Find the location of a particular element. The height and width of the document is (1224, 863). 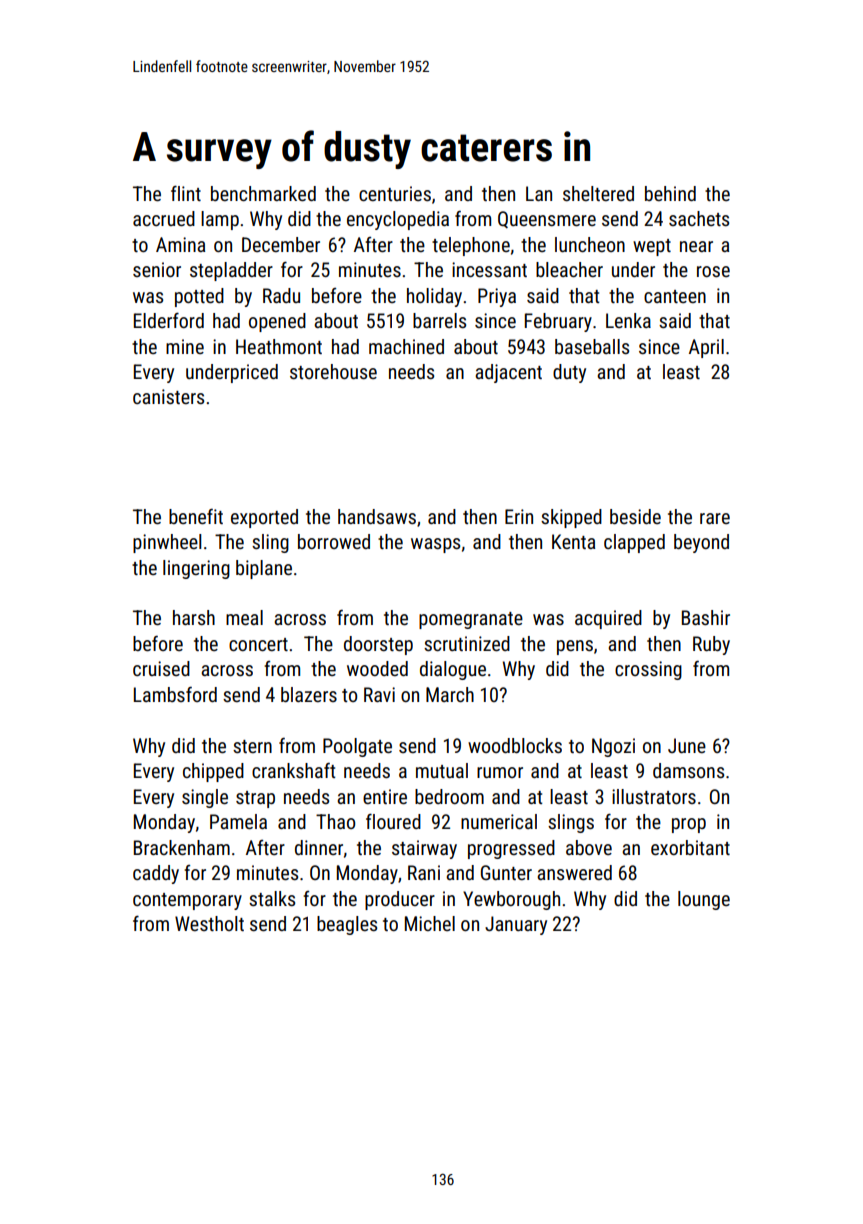

flint is located at coordinates (186, 193).
